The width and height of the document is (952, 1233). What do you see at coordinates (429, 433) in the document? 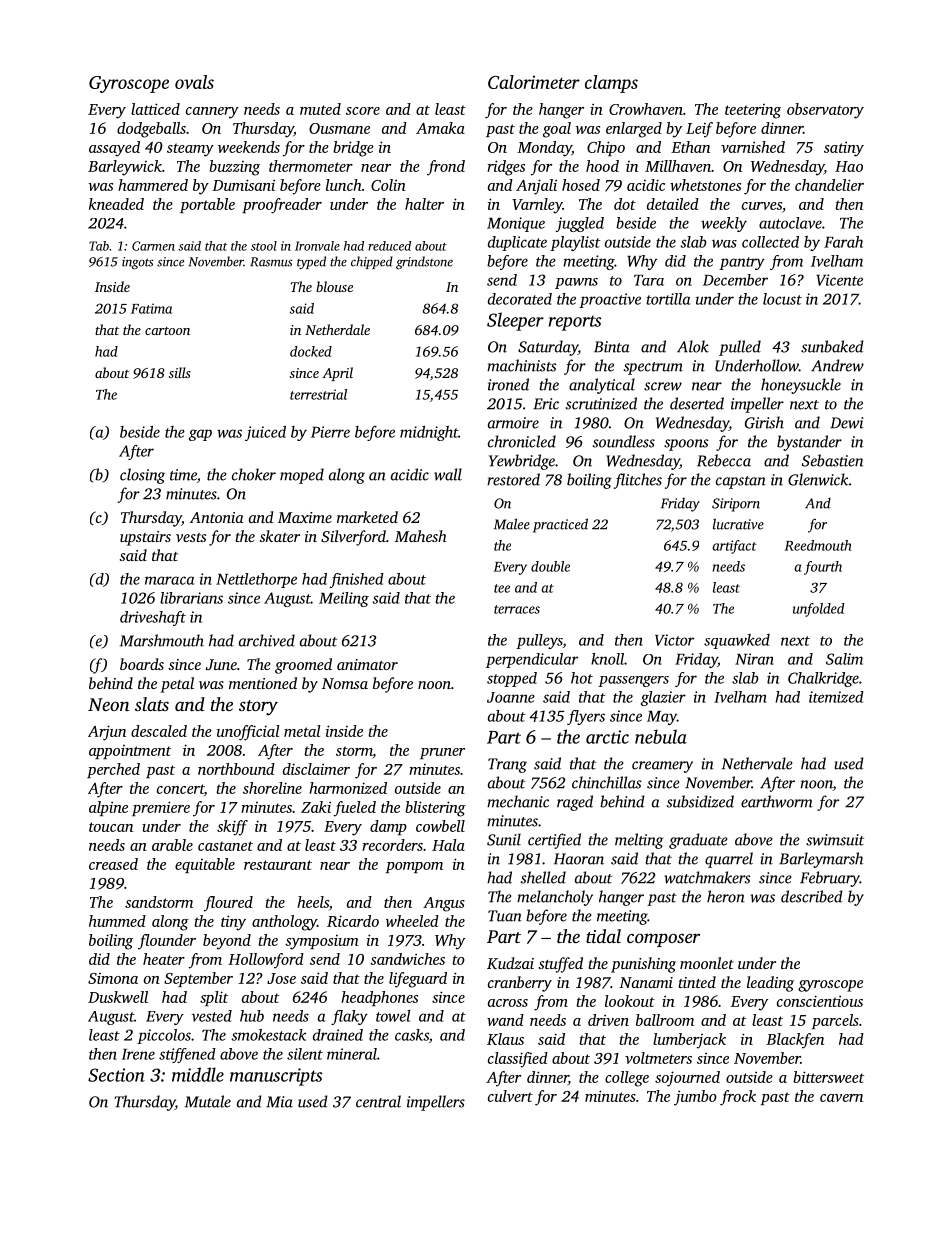
I see `midnight` at bounding box center [429, 433].
